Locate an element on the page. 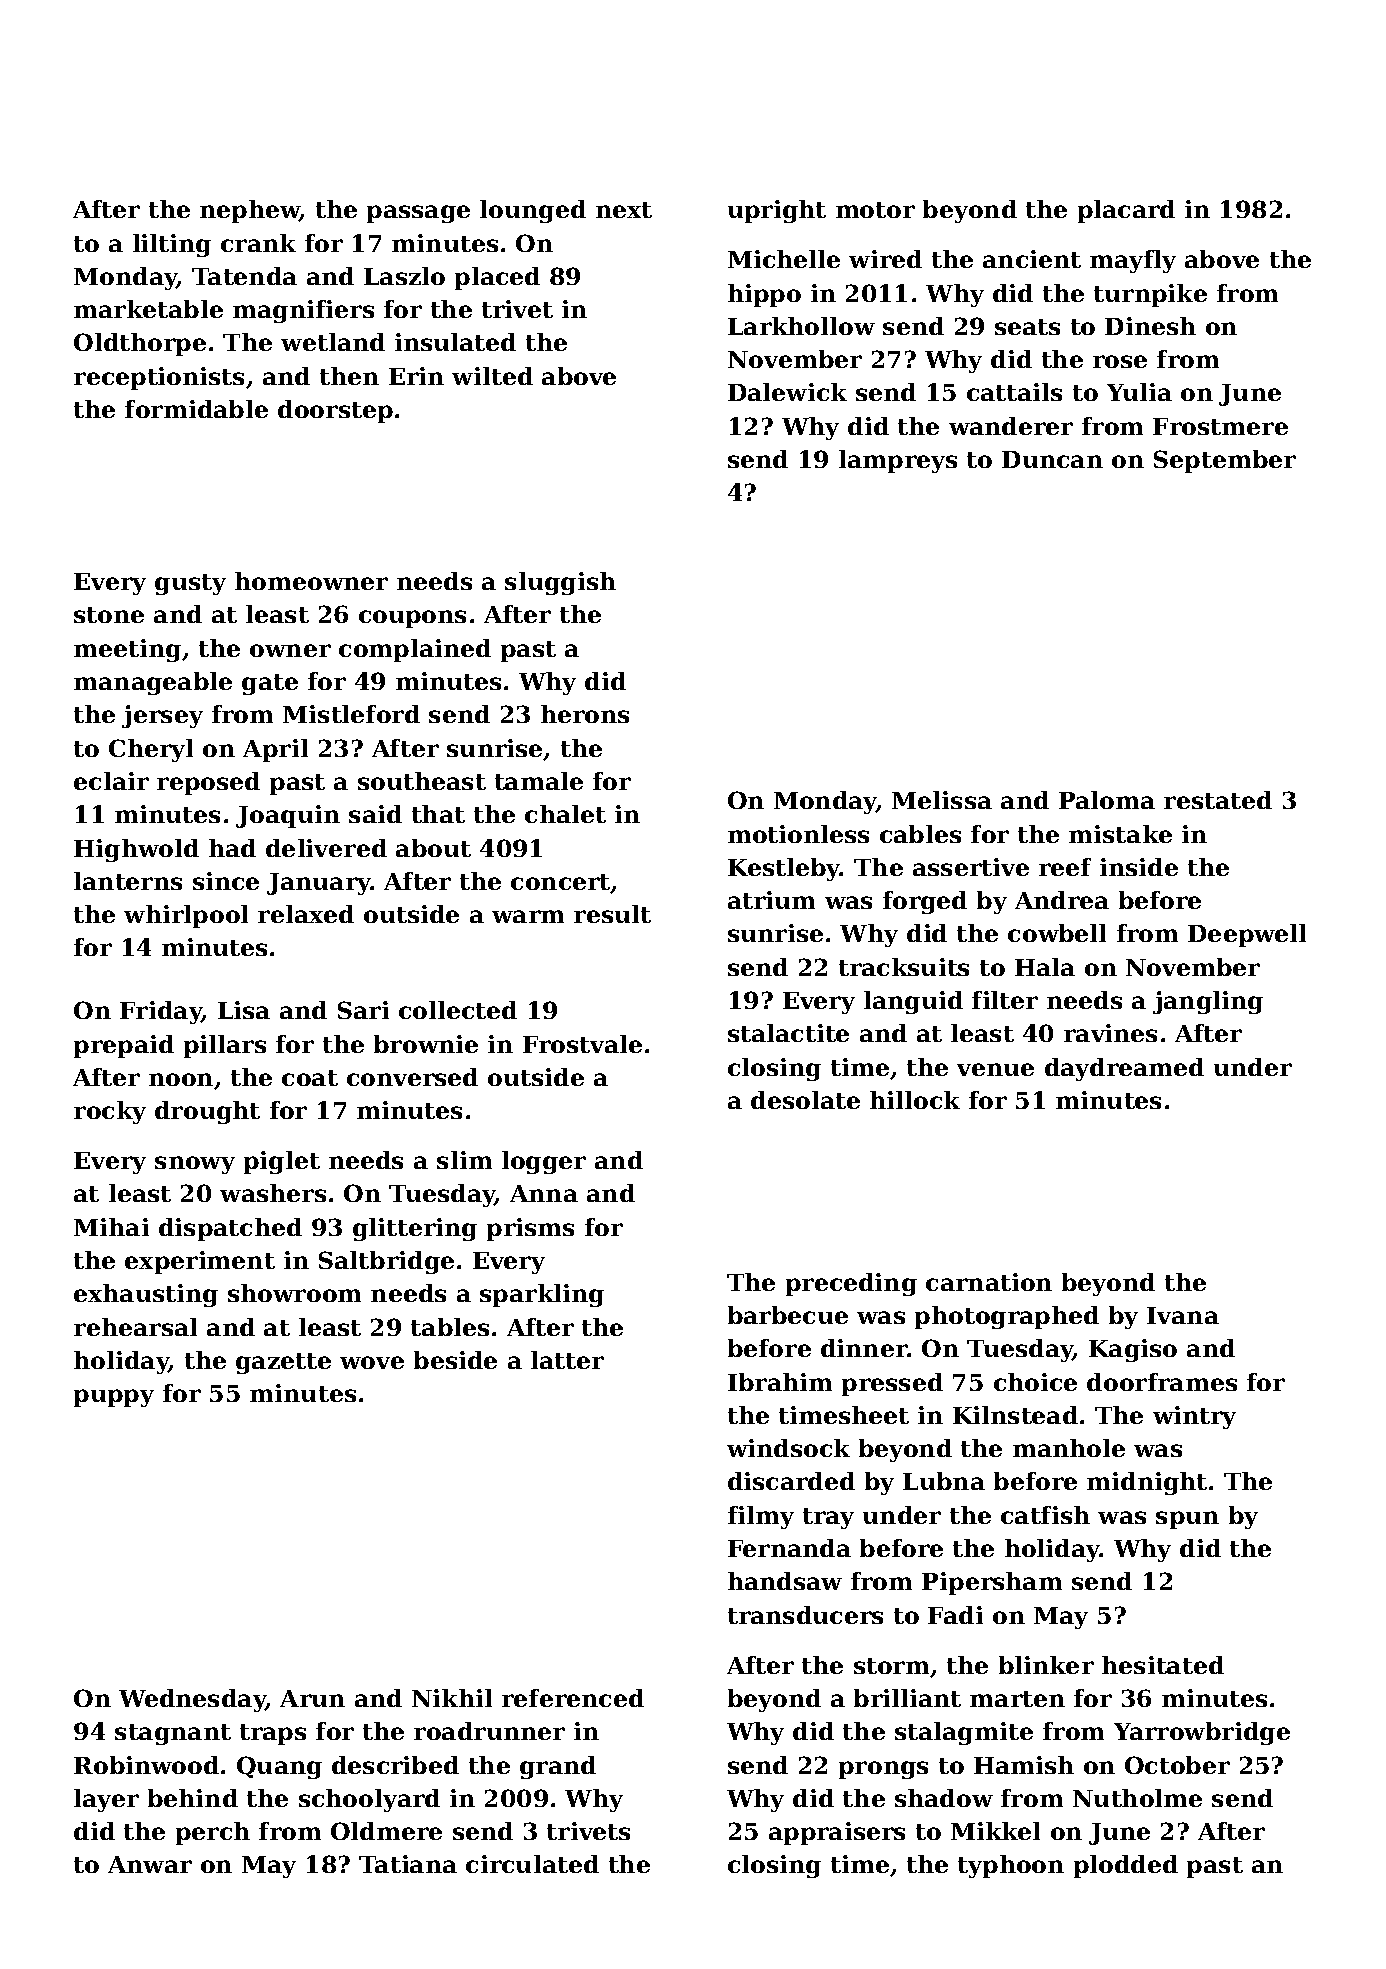 Image resolution: width=1386 pixels, height=1969 pixels. Frostmere is located at coordinates (1220, 426).
